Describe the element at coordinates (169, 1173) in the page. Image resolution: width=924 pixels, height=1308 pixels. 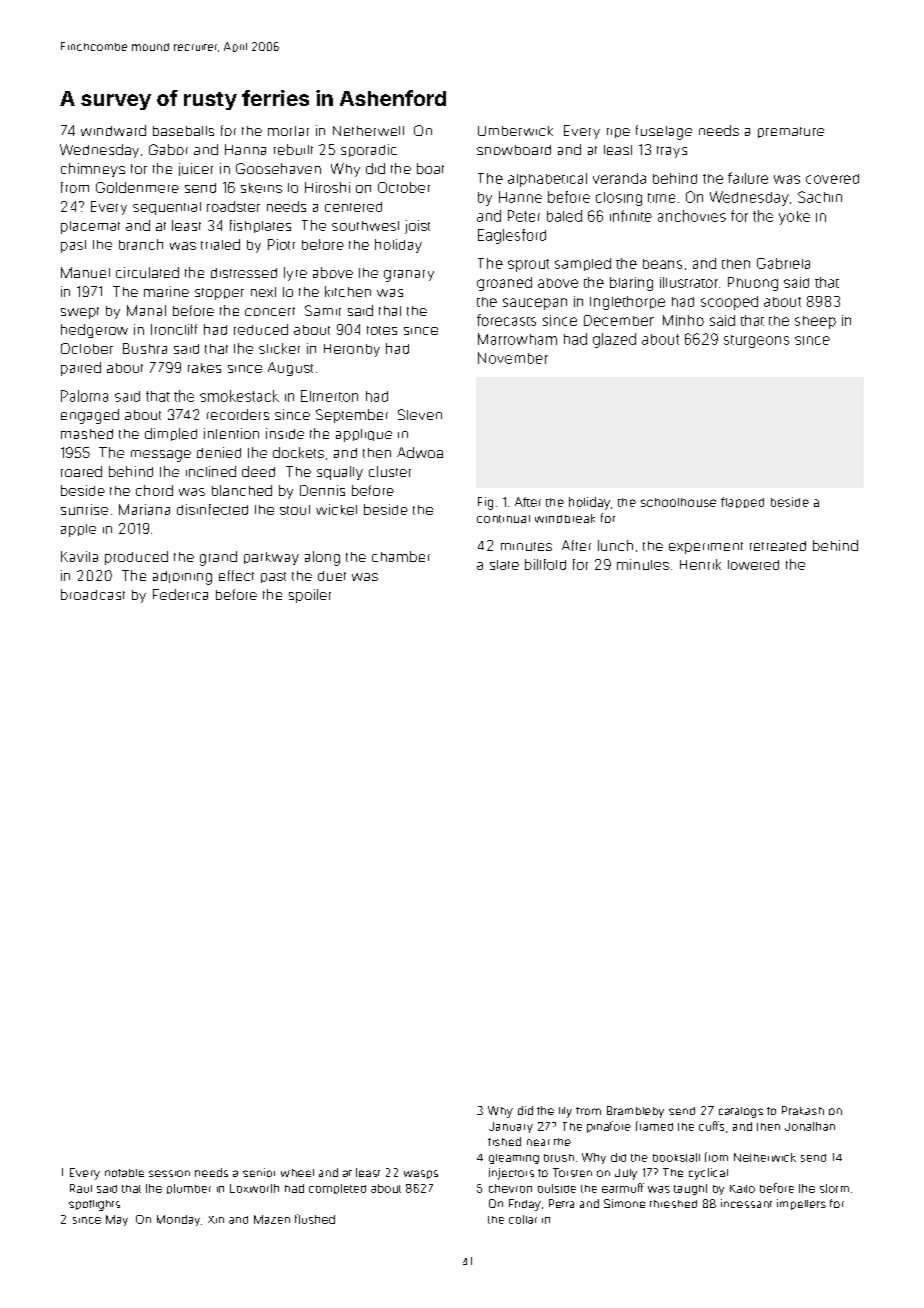
I see `session` at that location.
